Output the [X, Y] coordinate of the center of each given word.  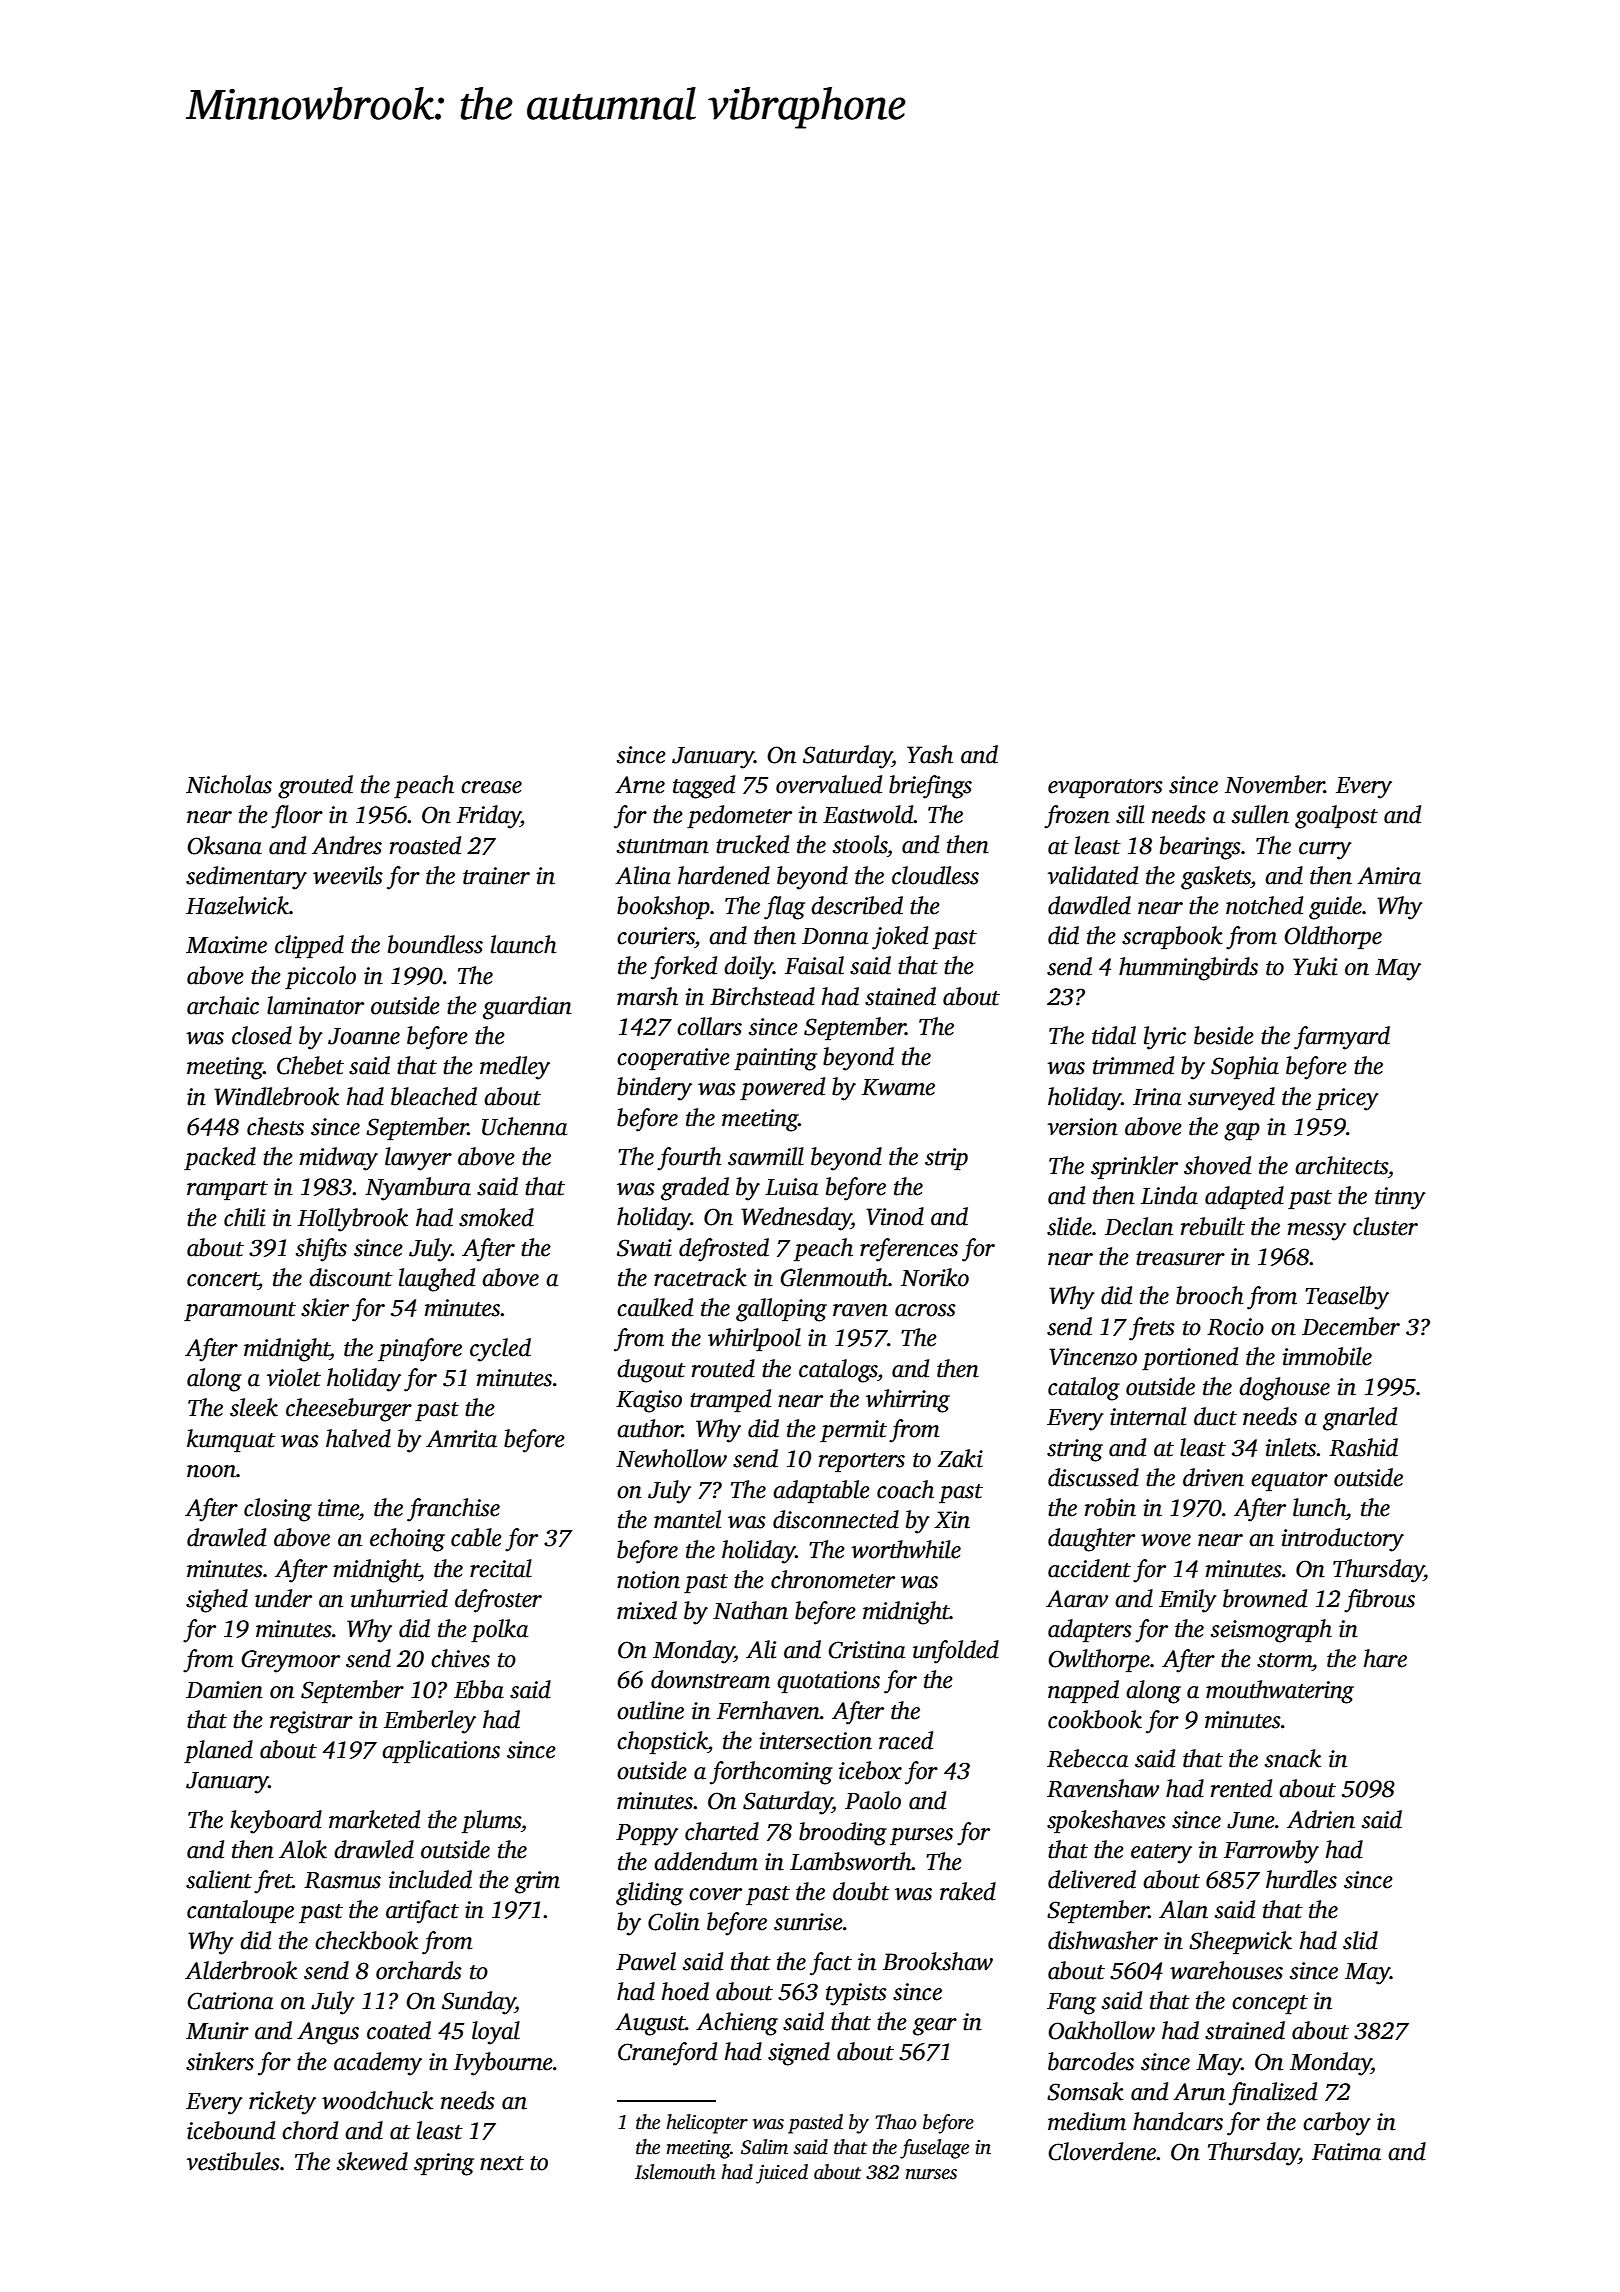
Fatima [1346, 2152]
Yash [930, 754]
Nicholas [229, 784]
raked [968, 1891]
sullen [1260, 814]
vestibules [233, 2161]
